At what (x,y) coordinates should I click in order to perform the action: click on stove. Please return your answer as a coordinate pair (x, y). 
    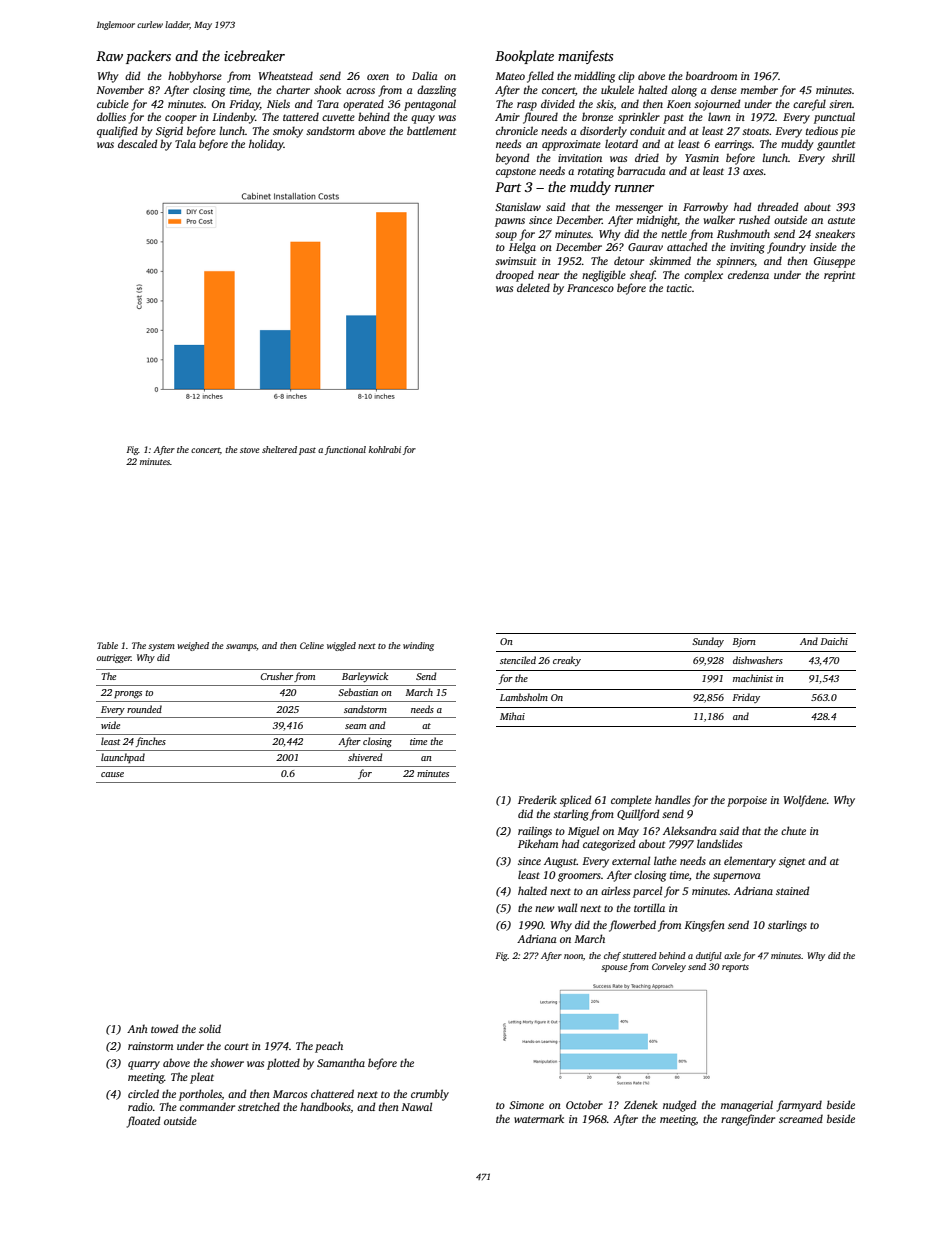
    Looking at the image, I should click on (250, 450).
